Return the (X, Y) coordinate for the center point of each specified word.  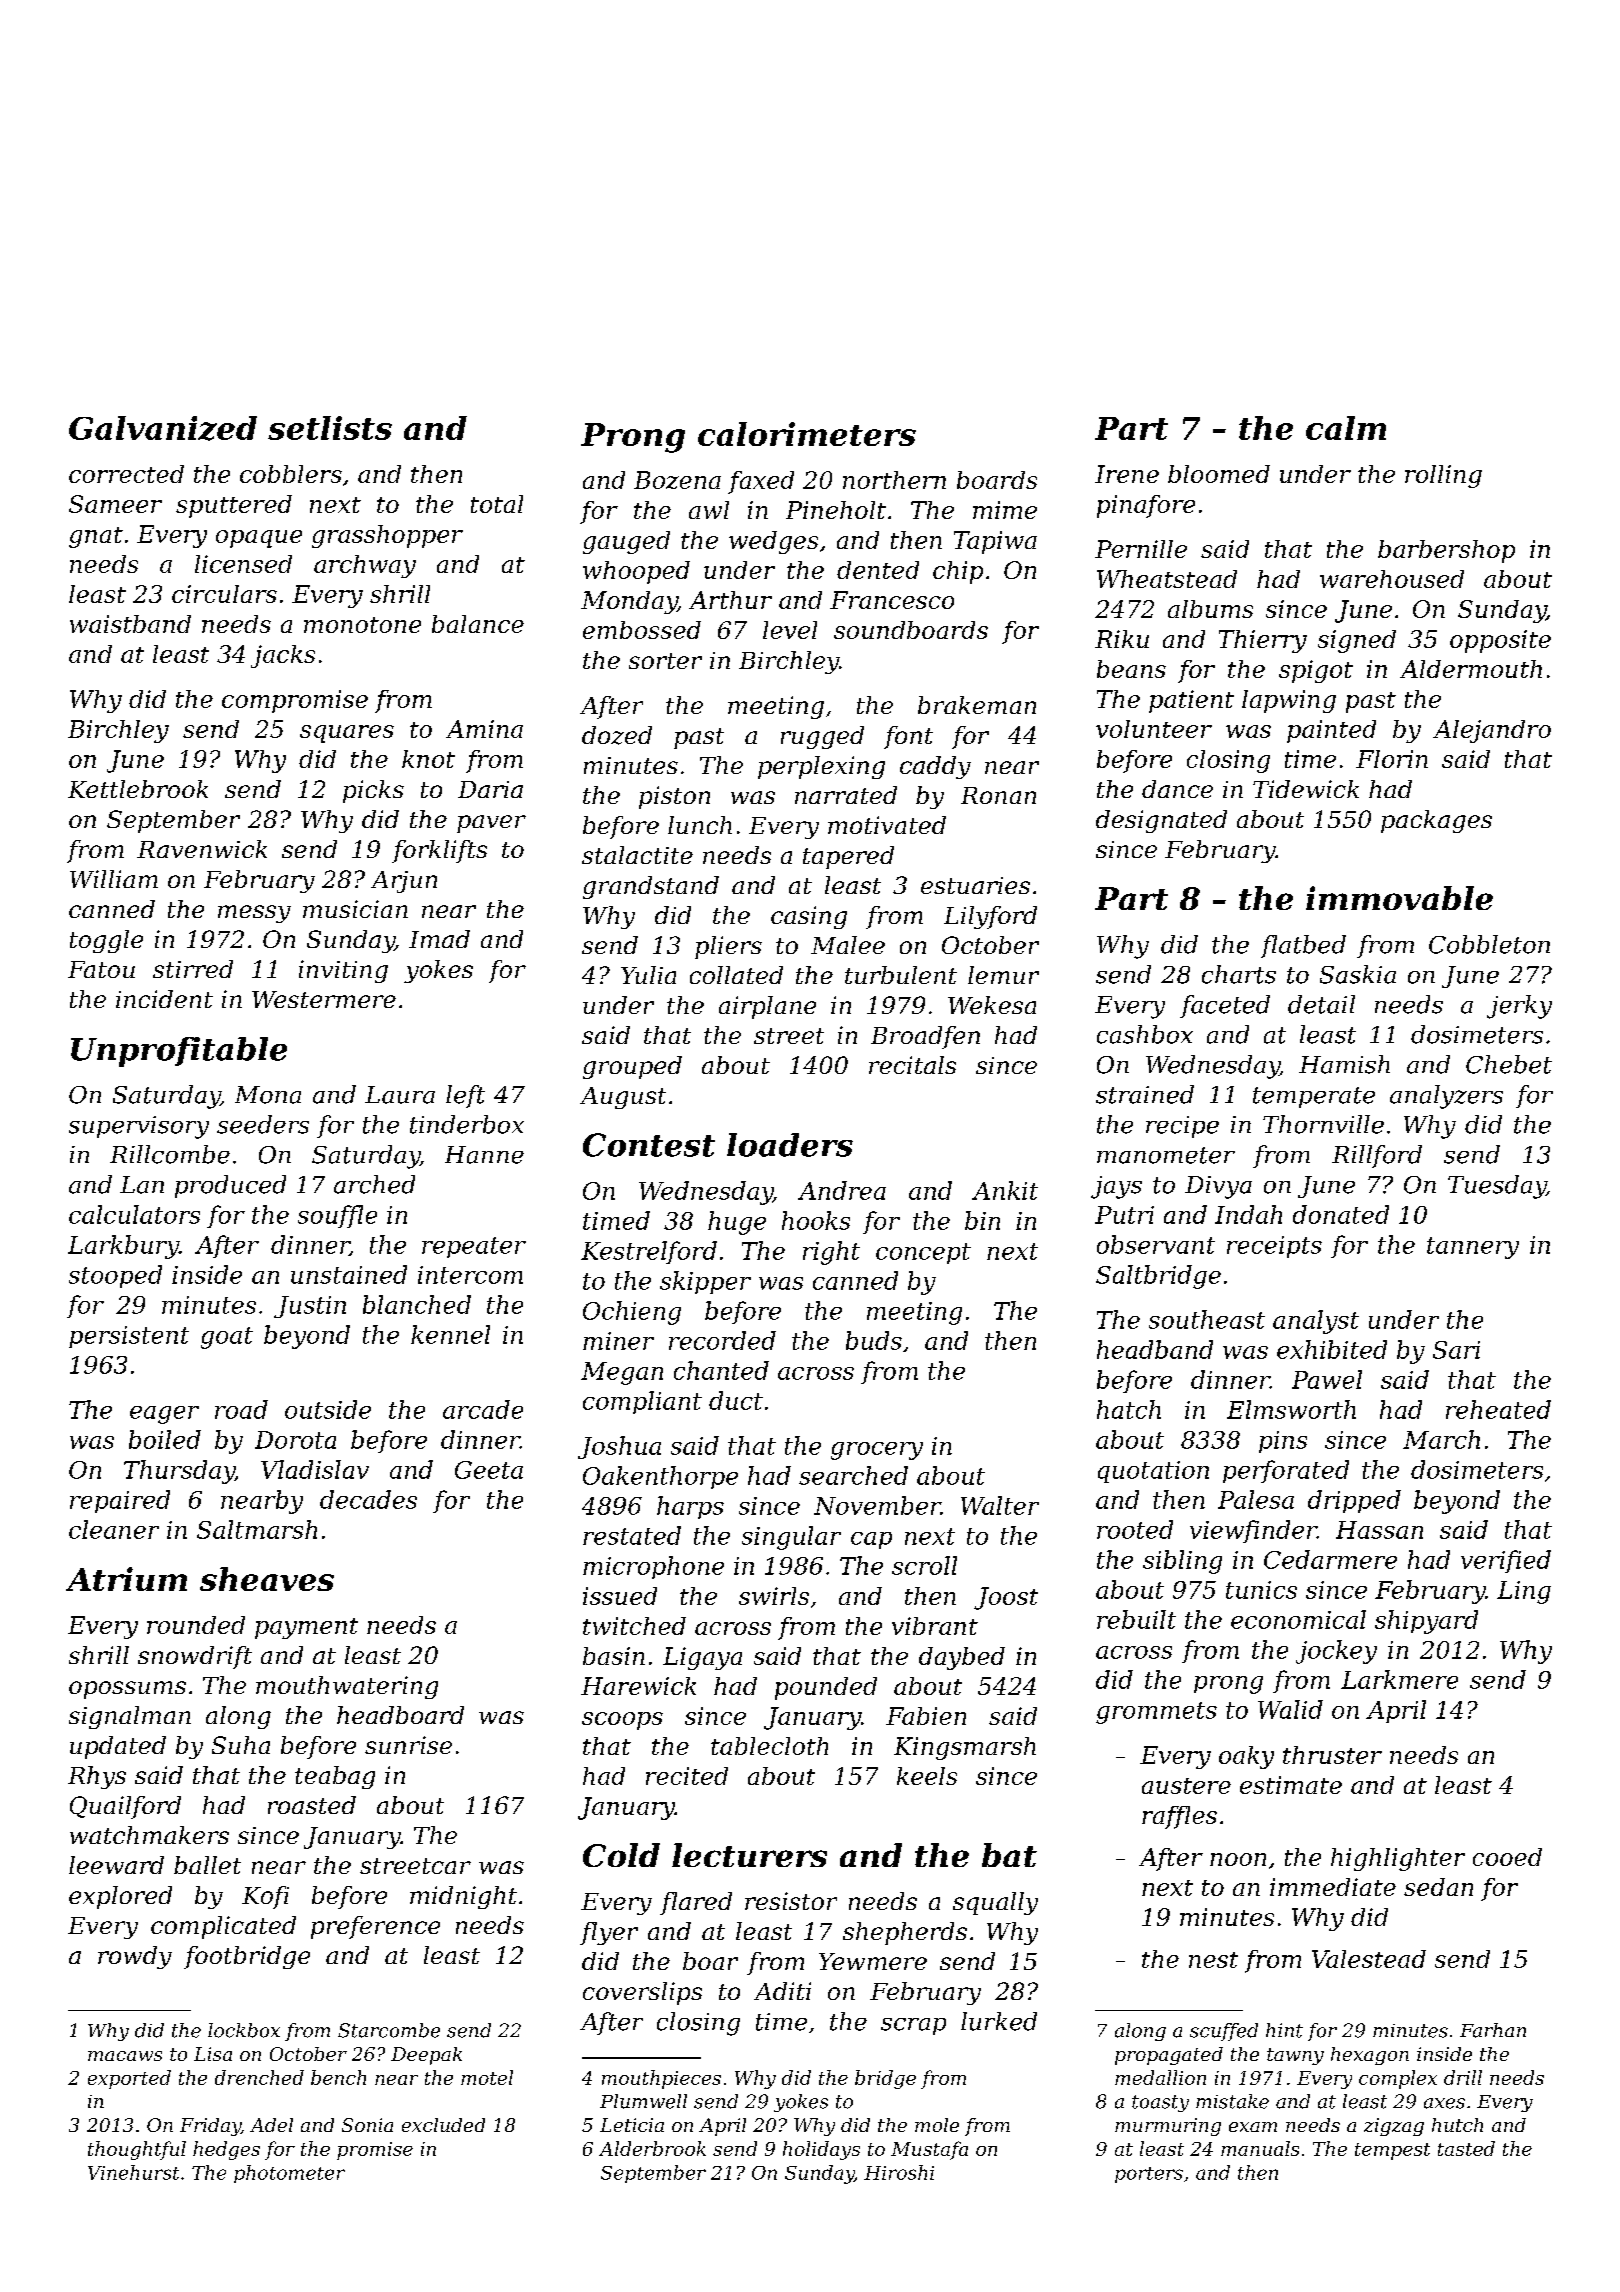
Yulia (648, 975)
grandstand (651, 887)
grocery (877, 1451)
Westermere (324, 999)
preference (375, 1927)
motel (487, 2077)
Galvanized (163, 428)
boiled (165, 1439)
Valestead (1369, 1959)
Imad (439, 939)
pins (1283, 1442)
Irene (1127, 474)
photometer (289, 2174)
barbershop (1446, 551)
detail (1321, 1004)
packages (1436, 821)
